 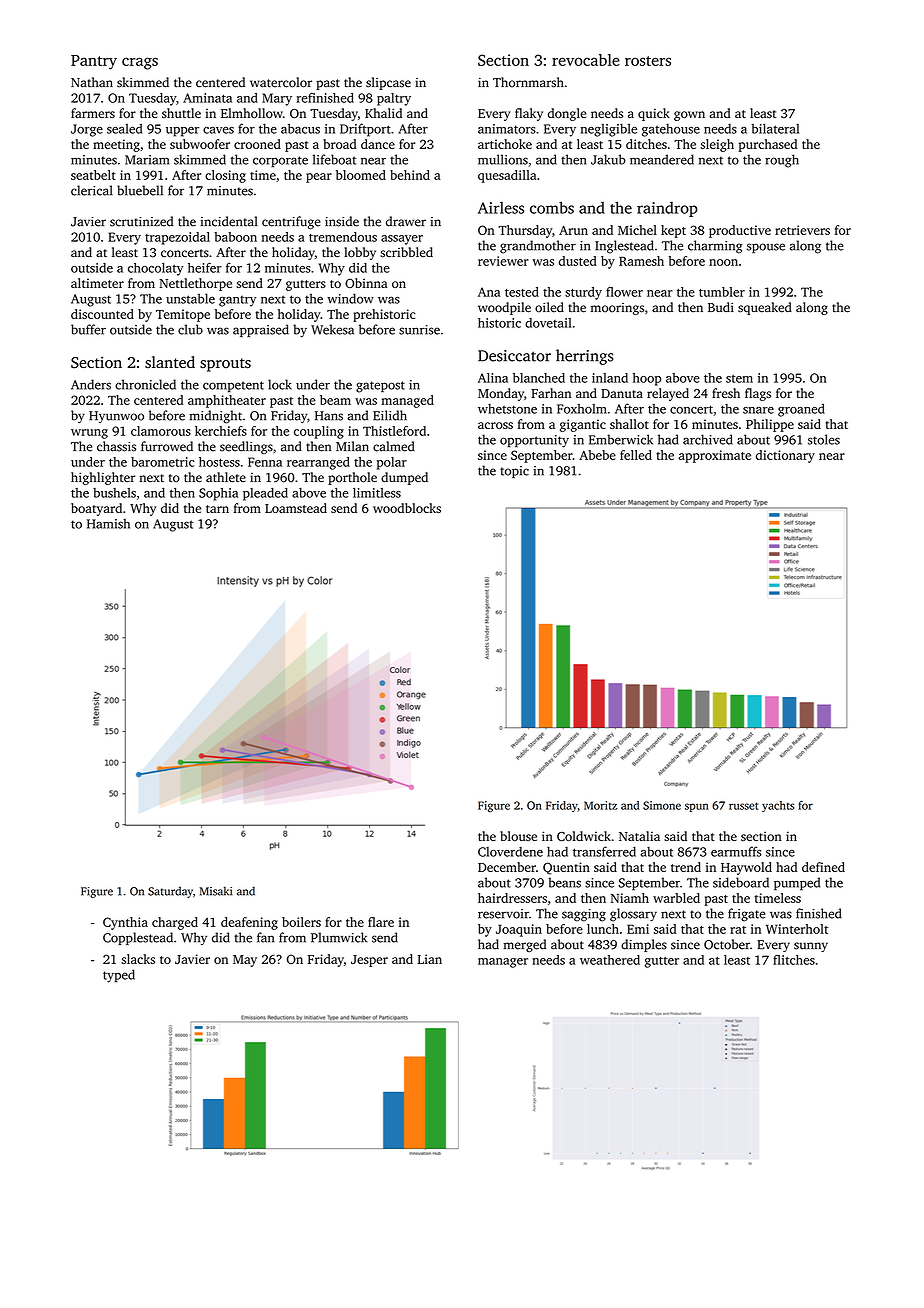 I want to click on limitless, so click(x=377, y=493).
